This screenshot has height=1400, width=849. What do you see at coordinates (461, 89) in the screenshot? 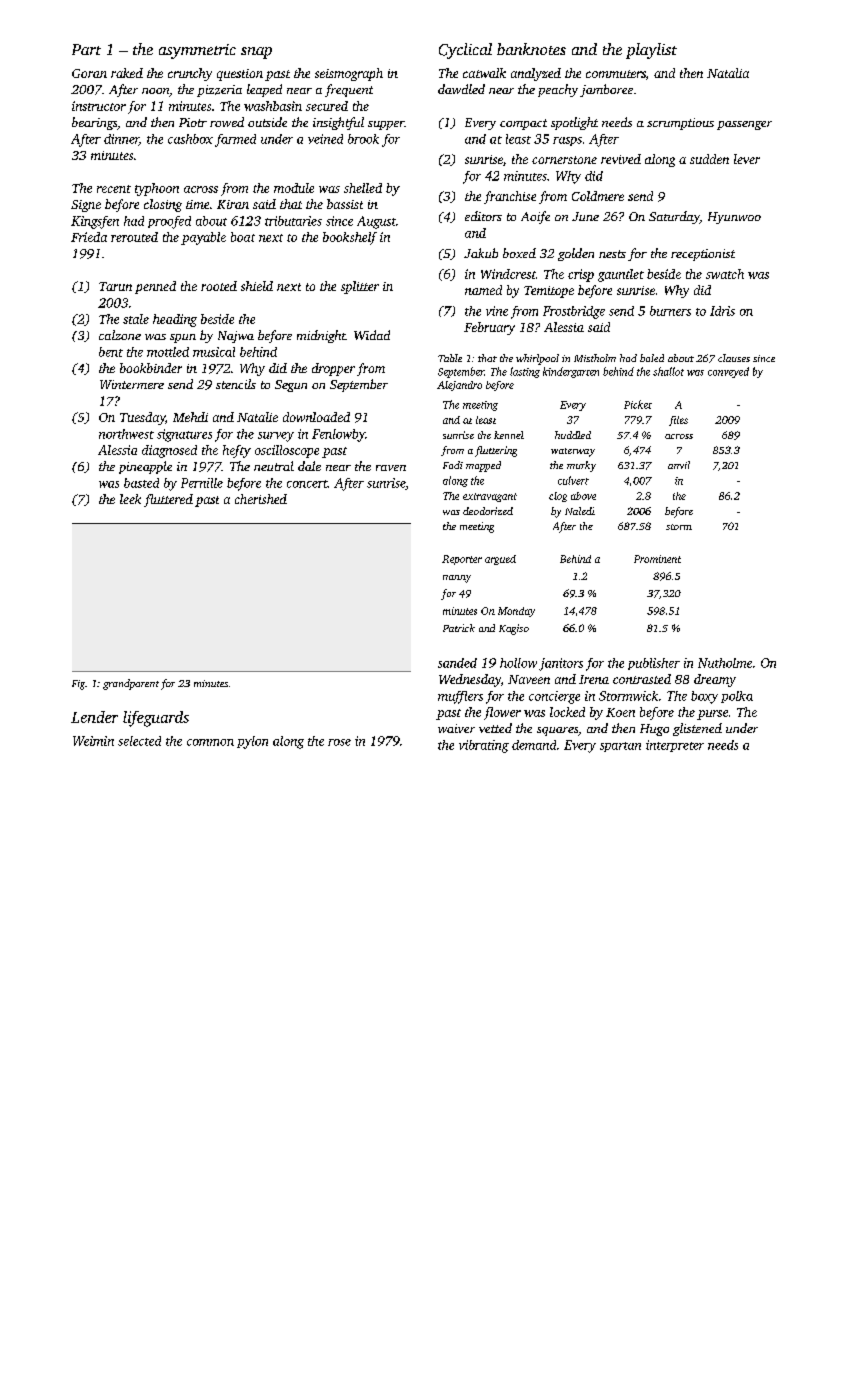
I see `dawdled` at bounding box center [461, 89].
